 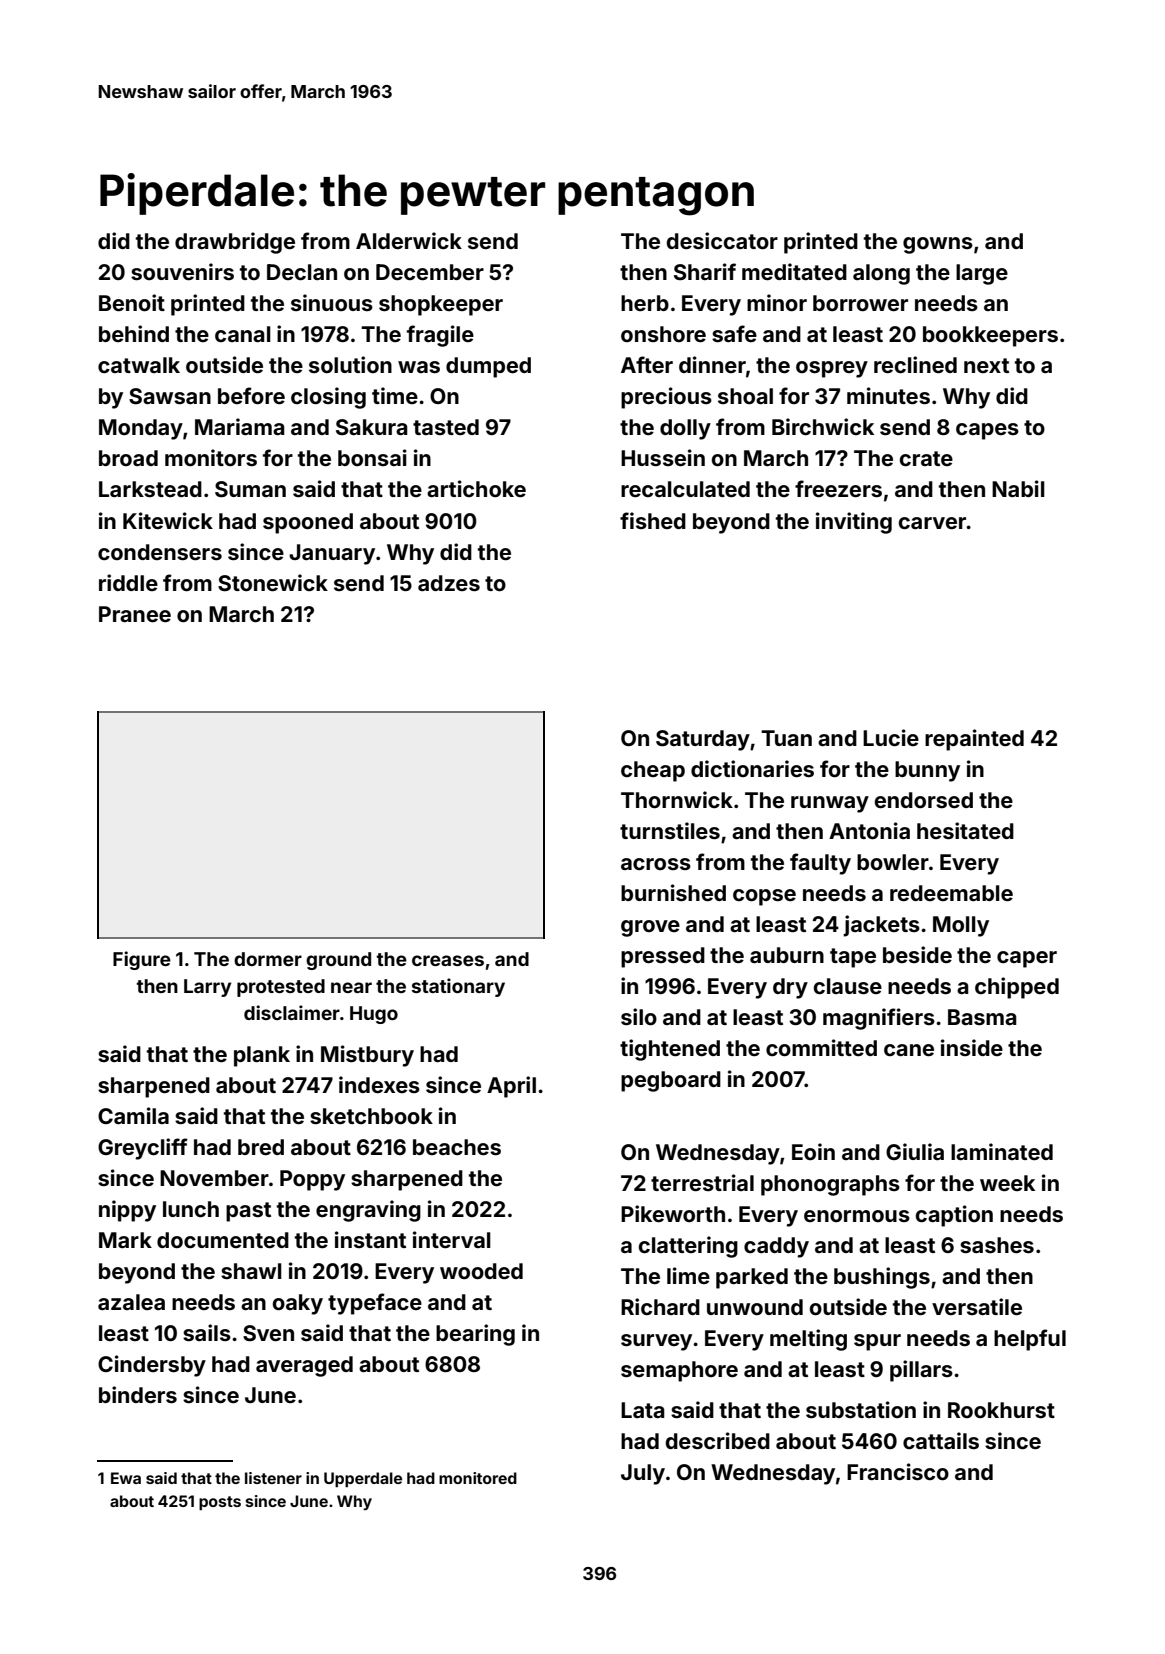 I want to click on shawl, so click(x=251, y=1271).
